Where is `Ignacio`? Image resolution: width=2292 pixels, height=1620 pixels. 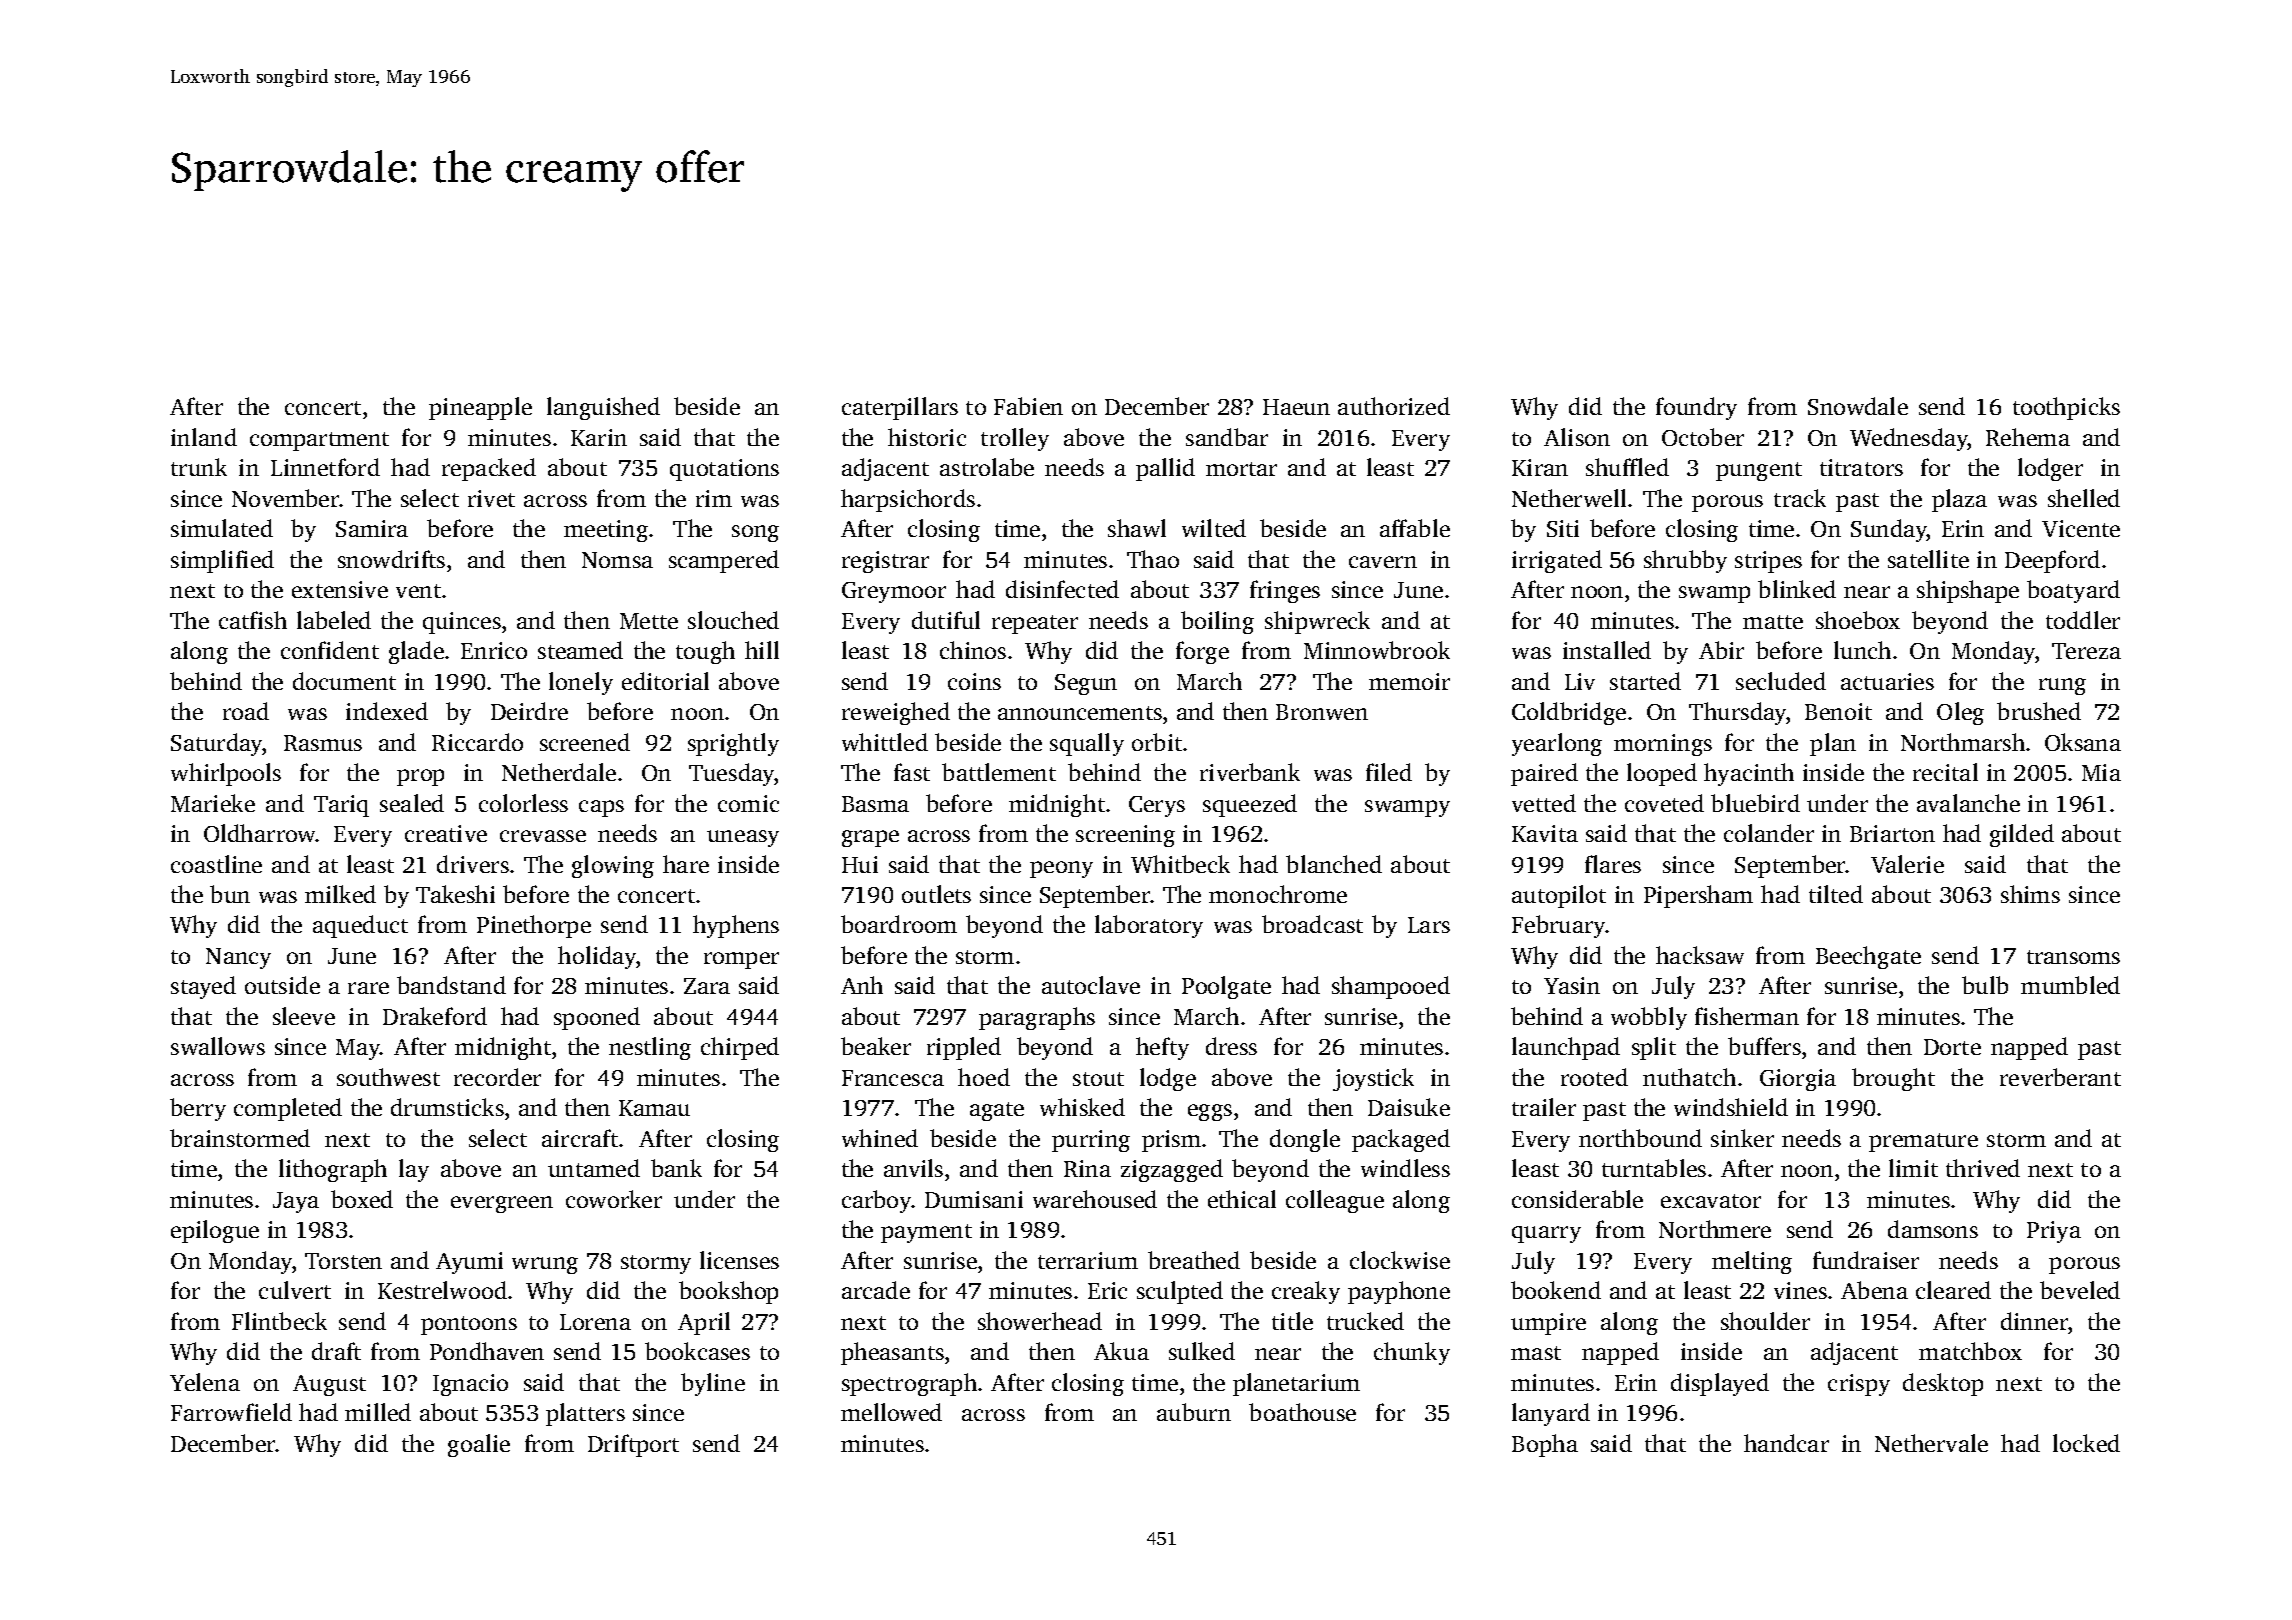
Ignacio is located at coordinates (470, 1385).
